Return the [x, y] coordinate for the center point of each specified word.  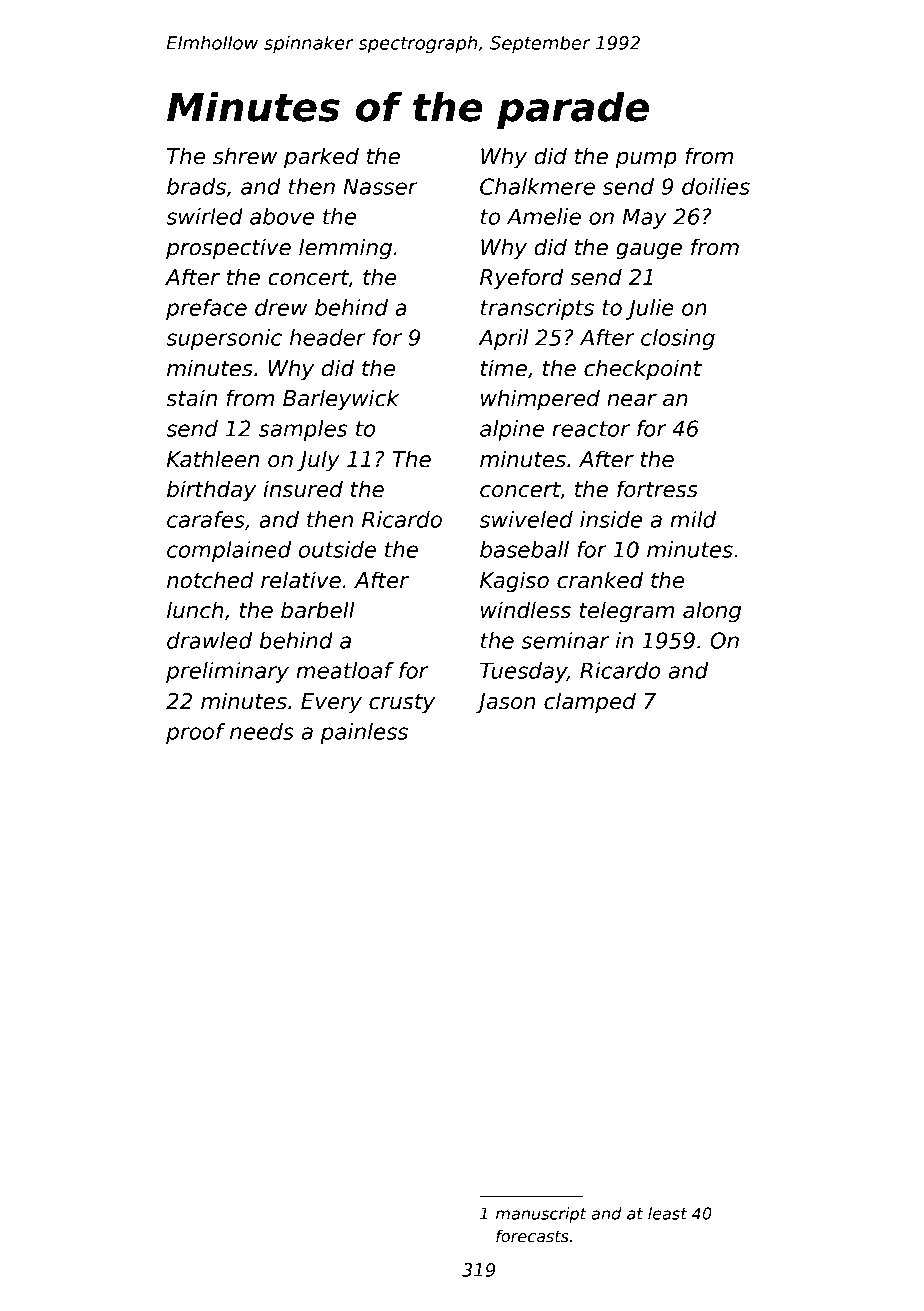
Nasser [380, 186]
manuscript [541, 1215]
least [667, 1213]
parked [321, 158]
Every [331, 703]
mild [693, 519]
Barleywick [341, 400]
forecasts [532, 1236]
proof [195, 733]
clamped [590, 703]
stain [191, 398]
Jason [506, 703]
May [644, 218]
